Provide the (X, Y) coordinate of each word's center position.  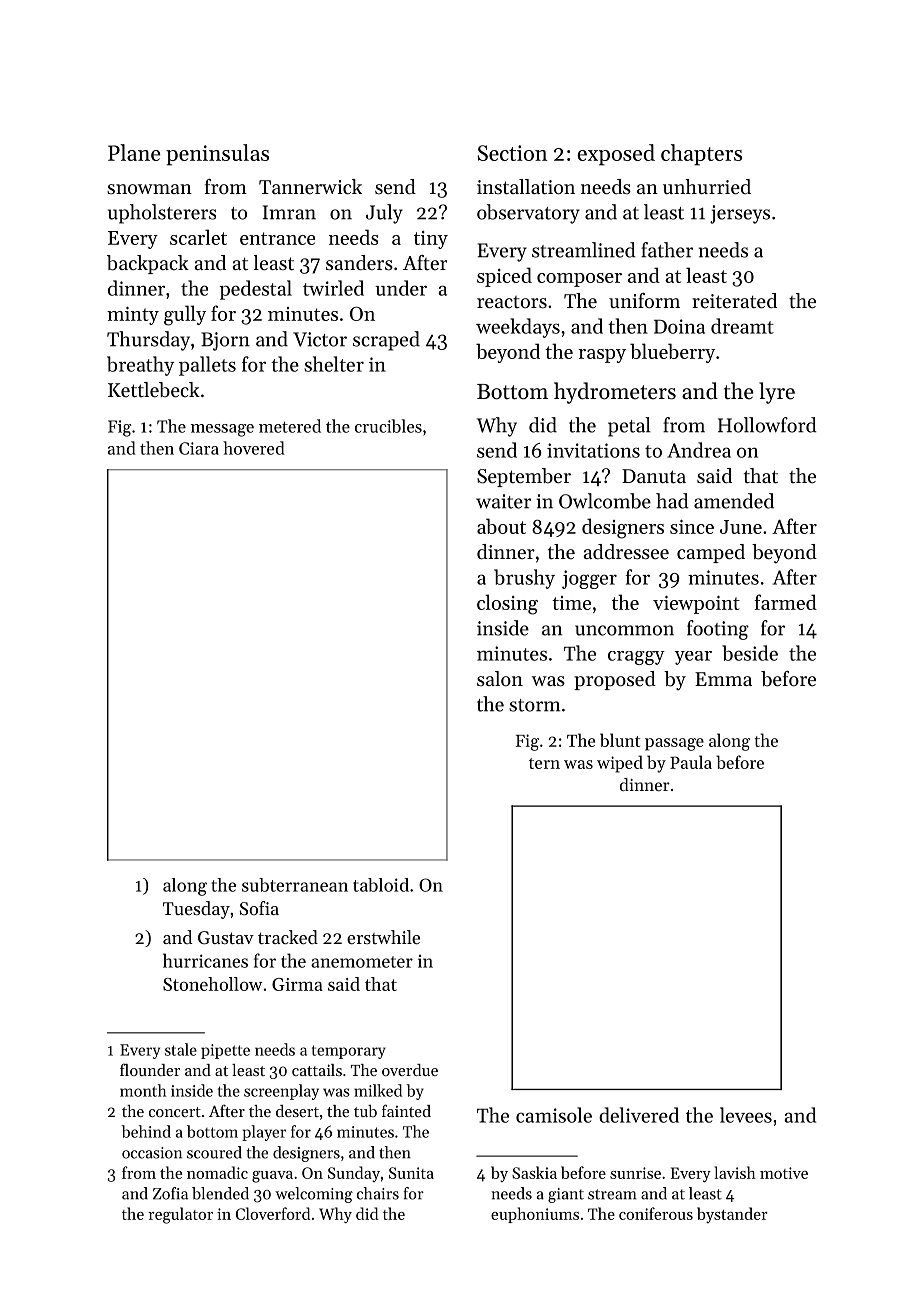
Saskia (534, 1172)
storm (534, 705)
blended (220, 1193)
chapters (701, 155)
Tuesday (196, 910)
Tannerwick (310, 186)
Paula (691, 762)
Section (512, 153)
